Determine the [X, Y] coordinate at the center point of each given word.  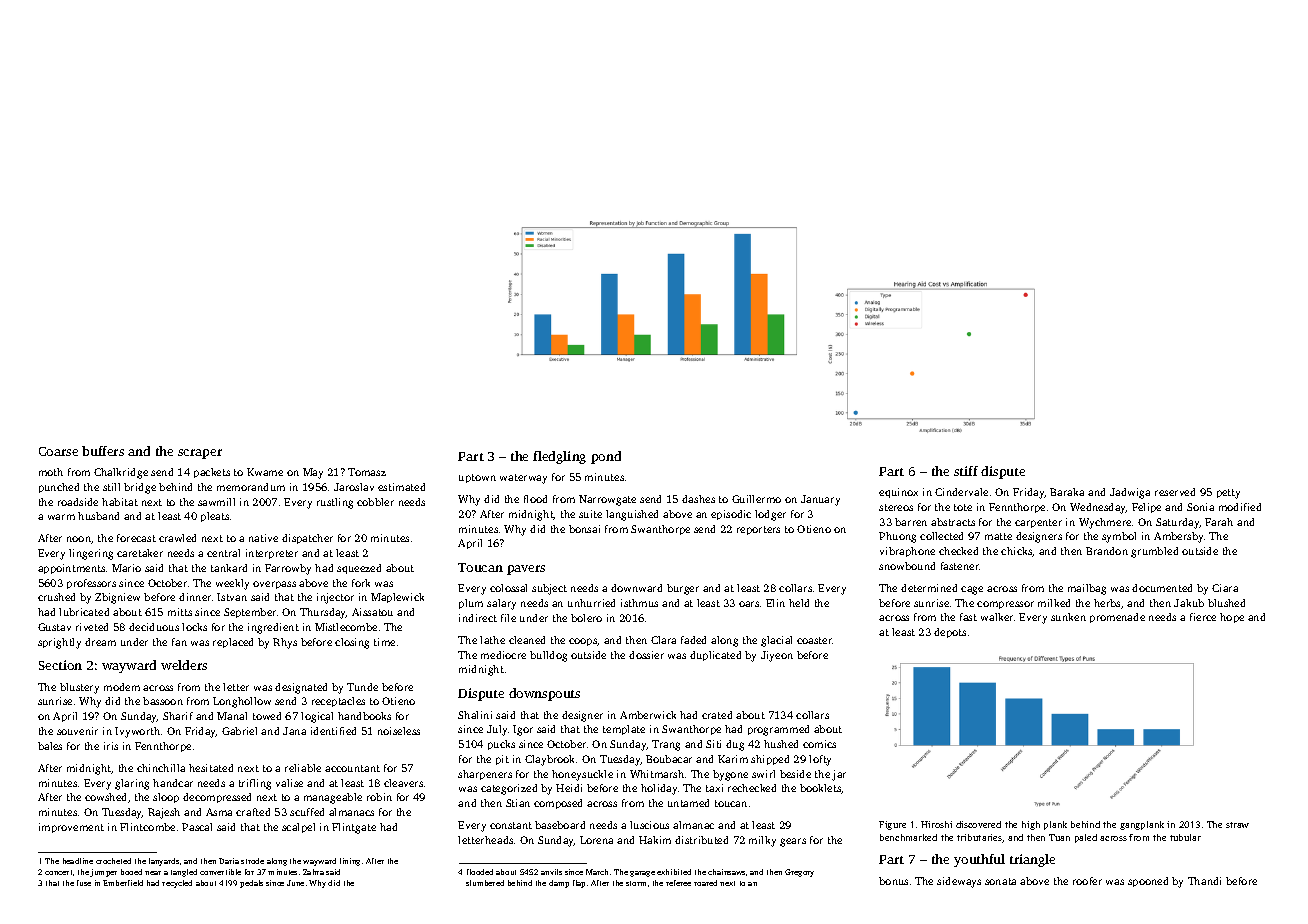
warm [61, 517]
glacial [776, 641]
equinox [898, 493]
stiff [966, 471]
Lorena [596, 840]
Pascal [197, 827]
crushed [56, 597]
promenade [1117, 618]
